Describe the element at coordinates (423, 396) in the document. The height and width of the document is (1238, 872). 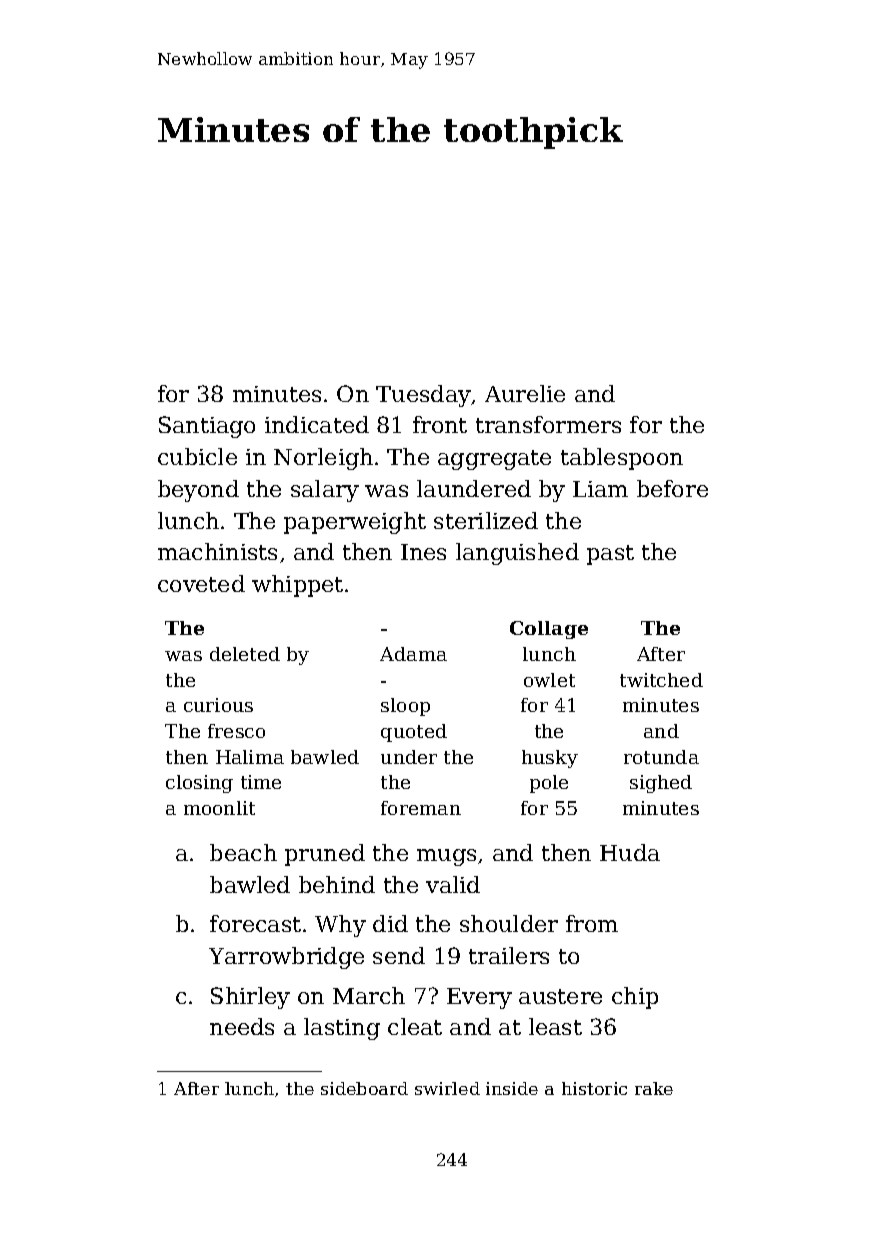
I see `Tuesday` at that location.
